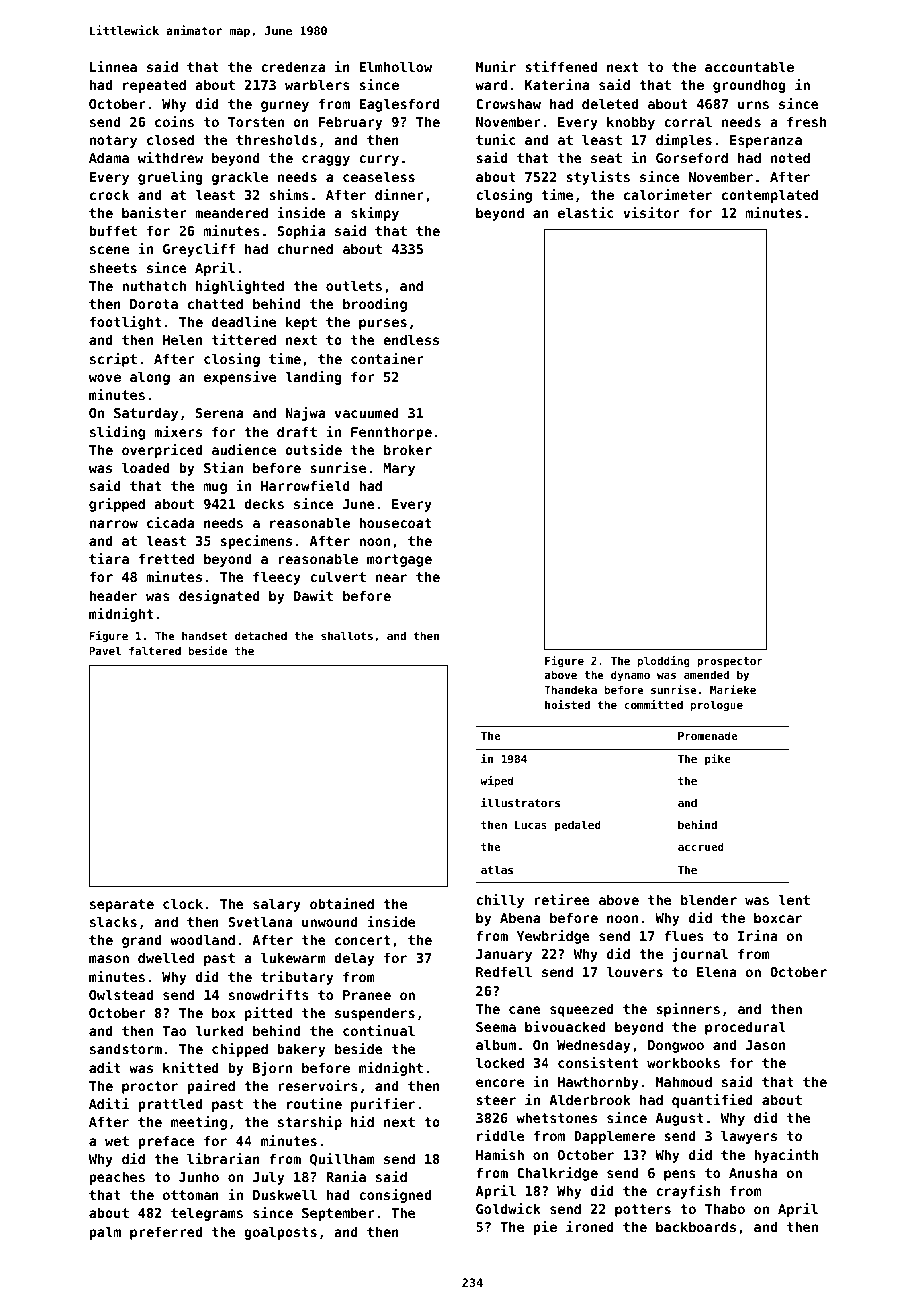  I want to click on outlets, so click(354, 285).
